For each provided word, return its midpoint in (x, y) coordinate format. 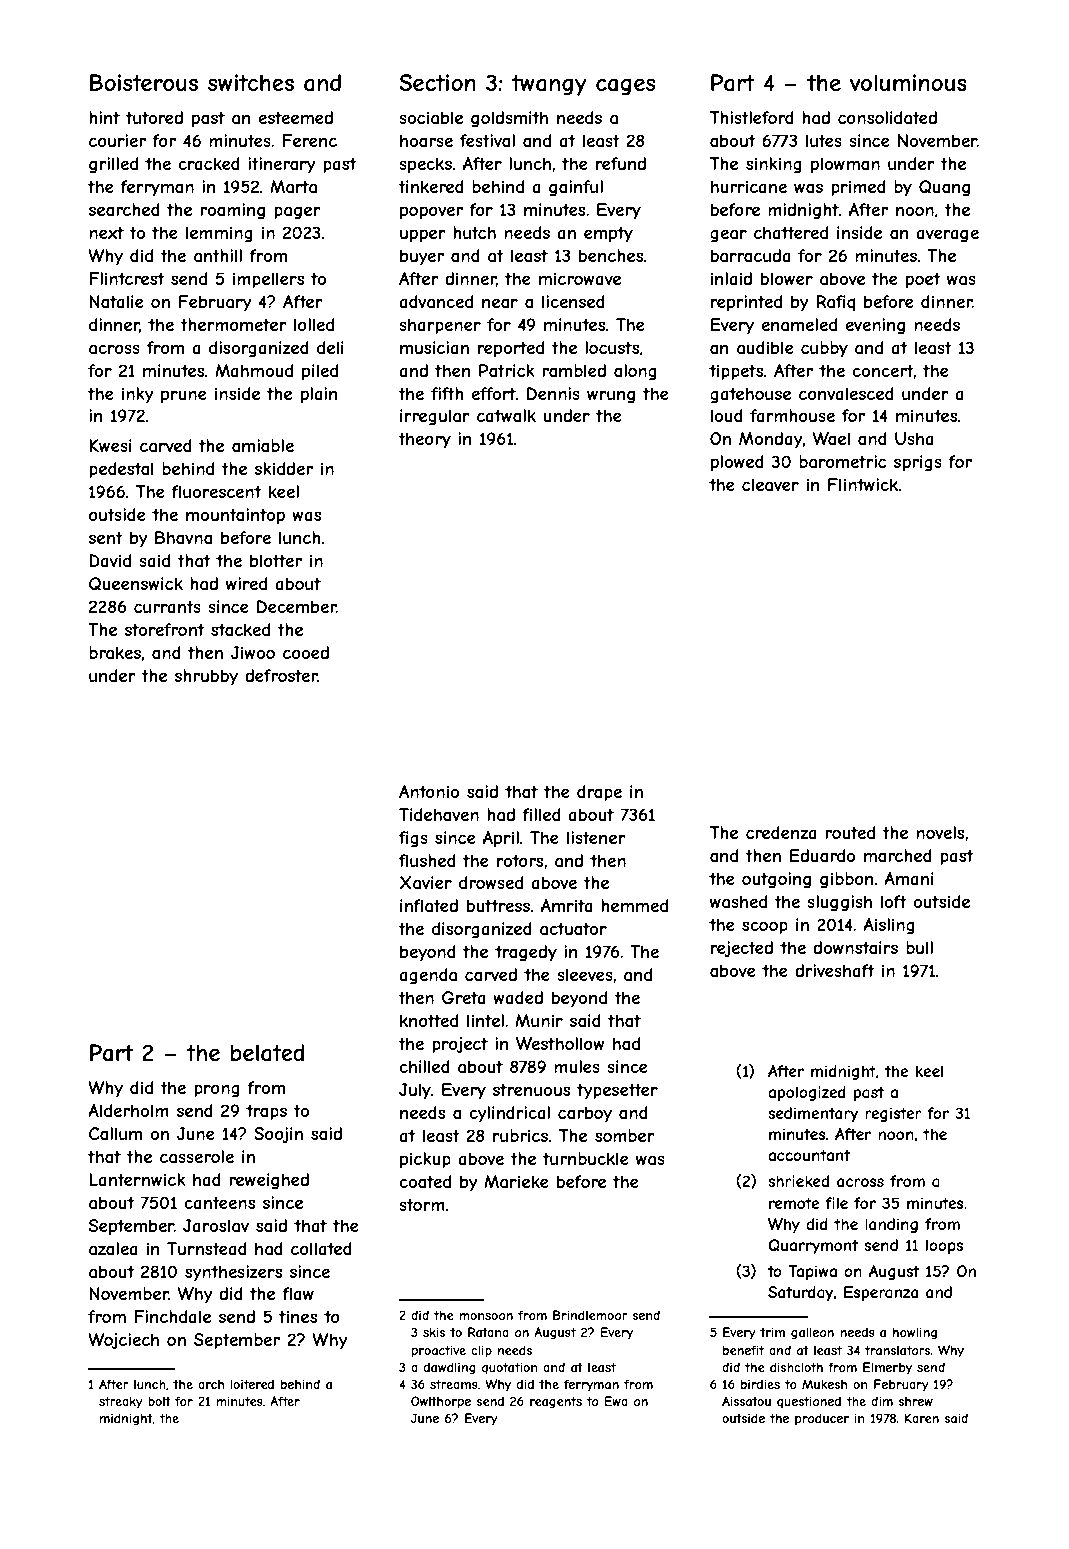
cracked (209, 163)
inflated (429, 905)
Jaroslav (216, 1225)
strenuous (531, 1090)
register (893, 1114)
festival (487, 140)
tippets (736, 372)
